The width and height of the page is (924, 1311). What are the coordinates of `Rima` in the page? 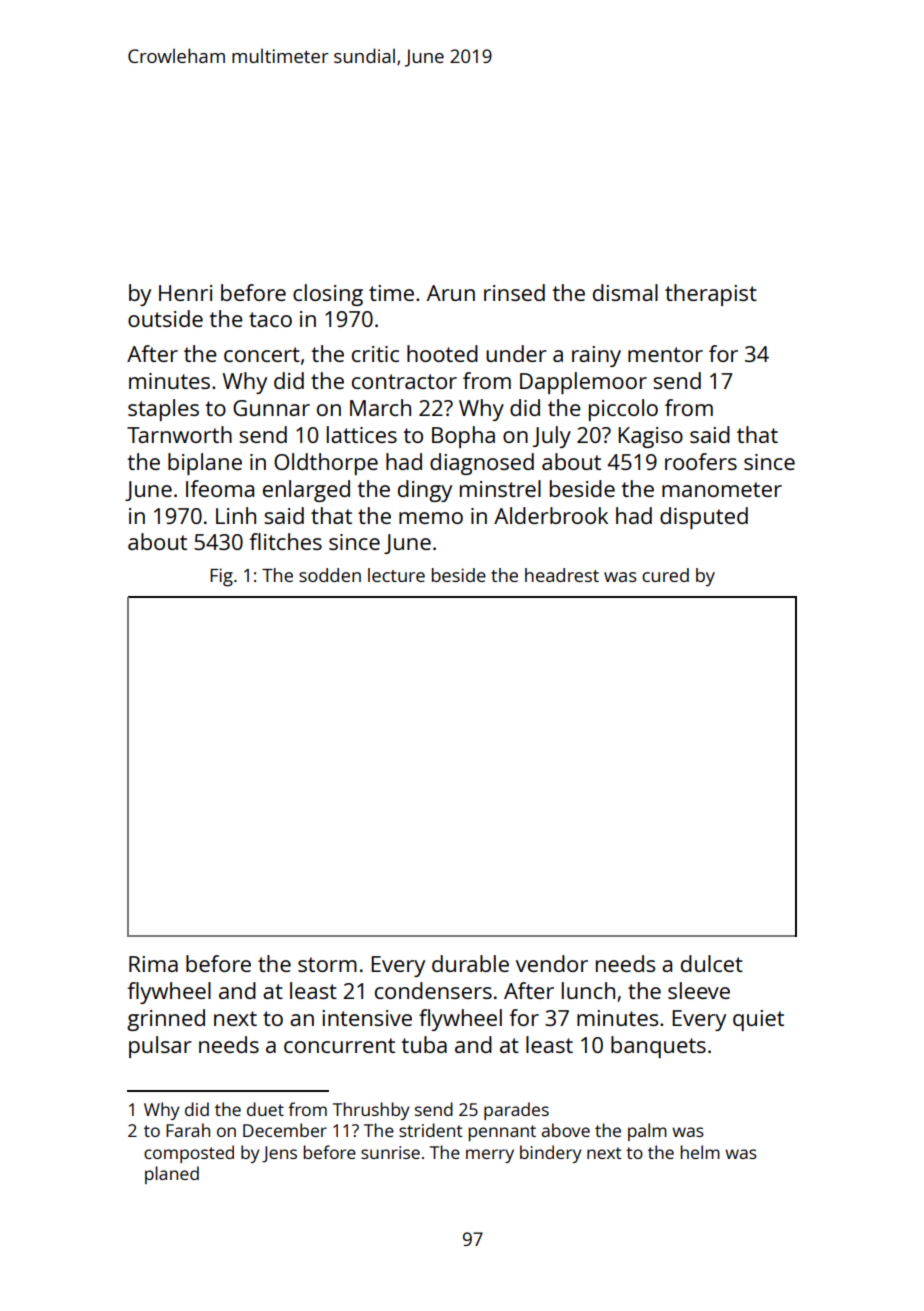 It's located at (153, 964).
